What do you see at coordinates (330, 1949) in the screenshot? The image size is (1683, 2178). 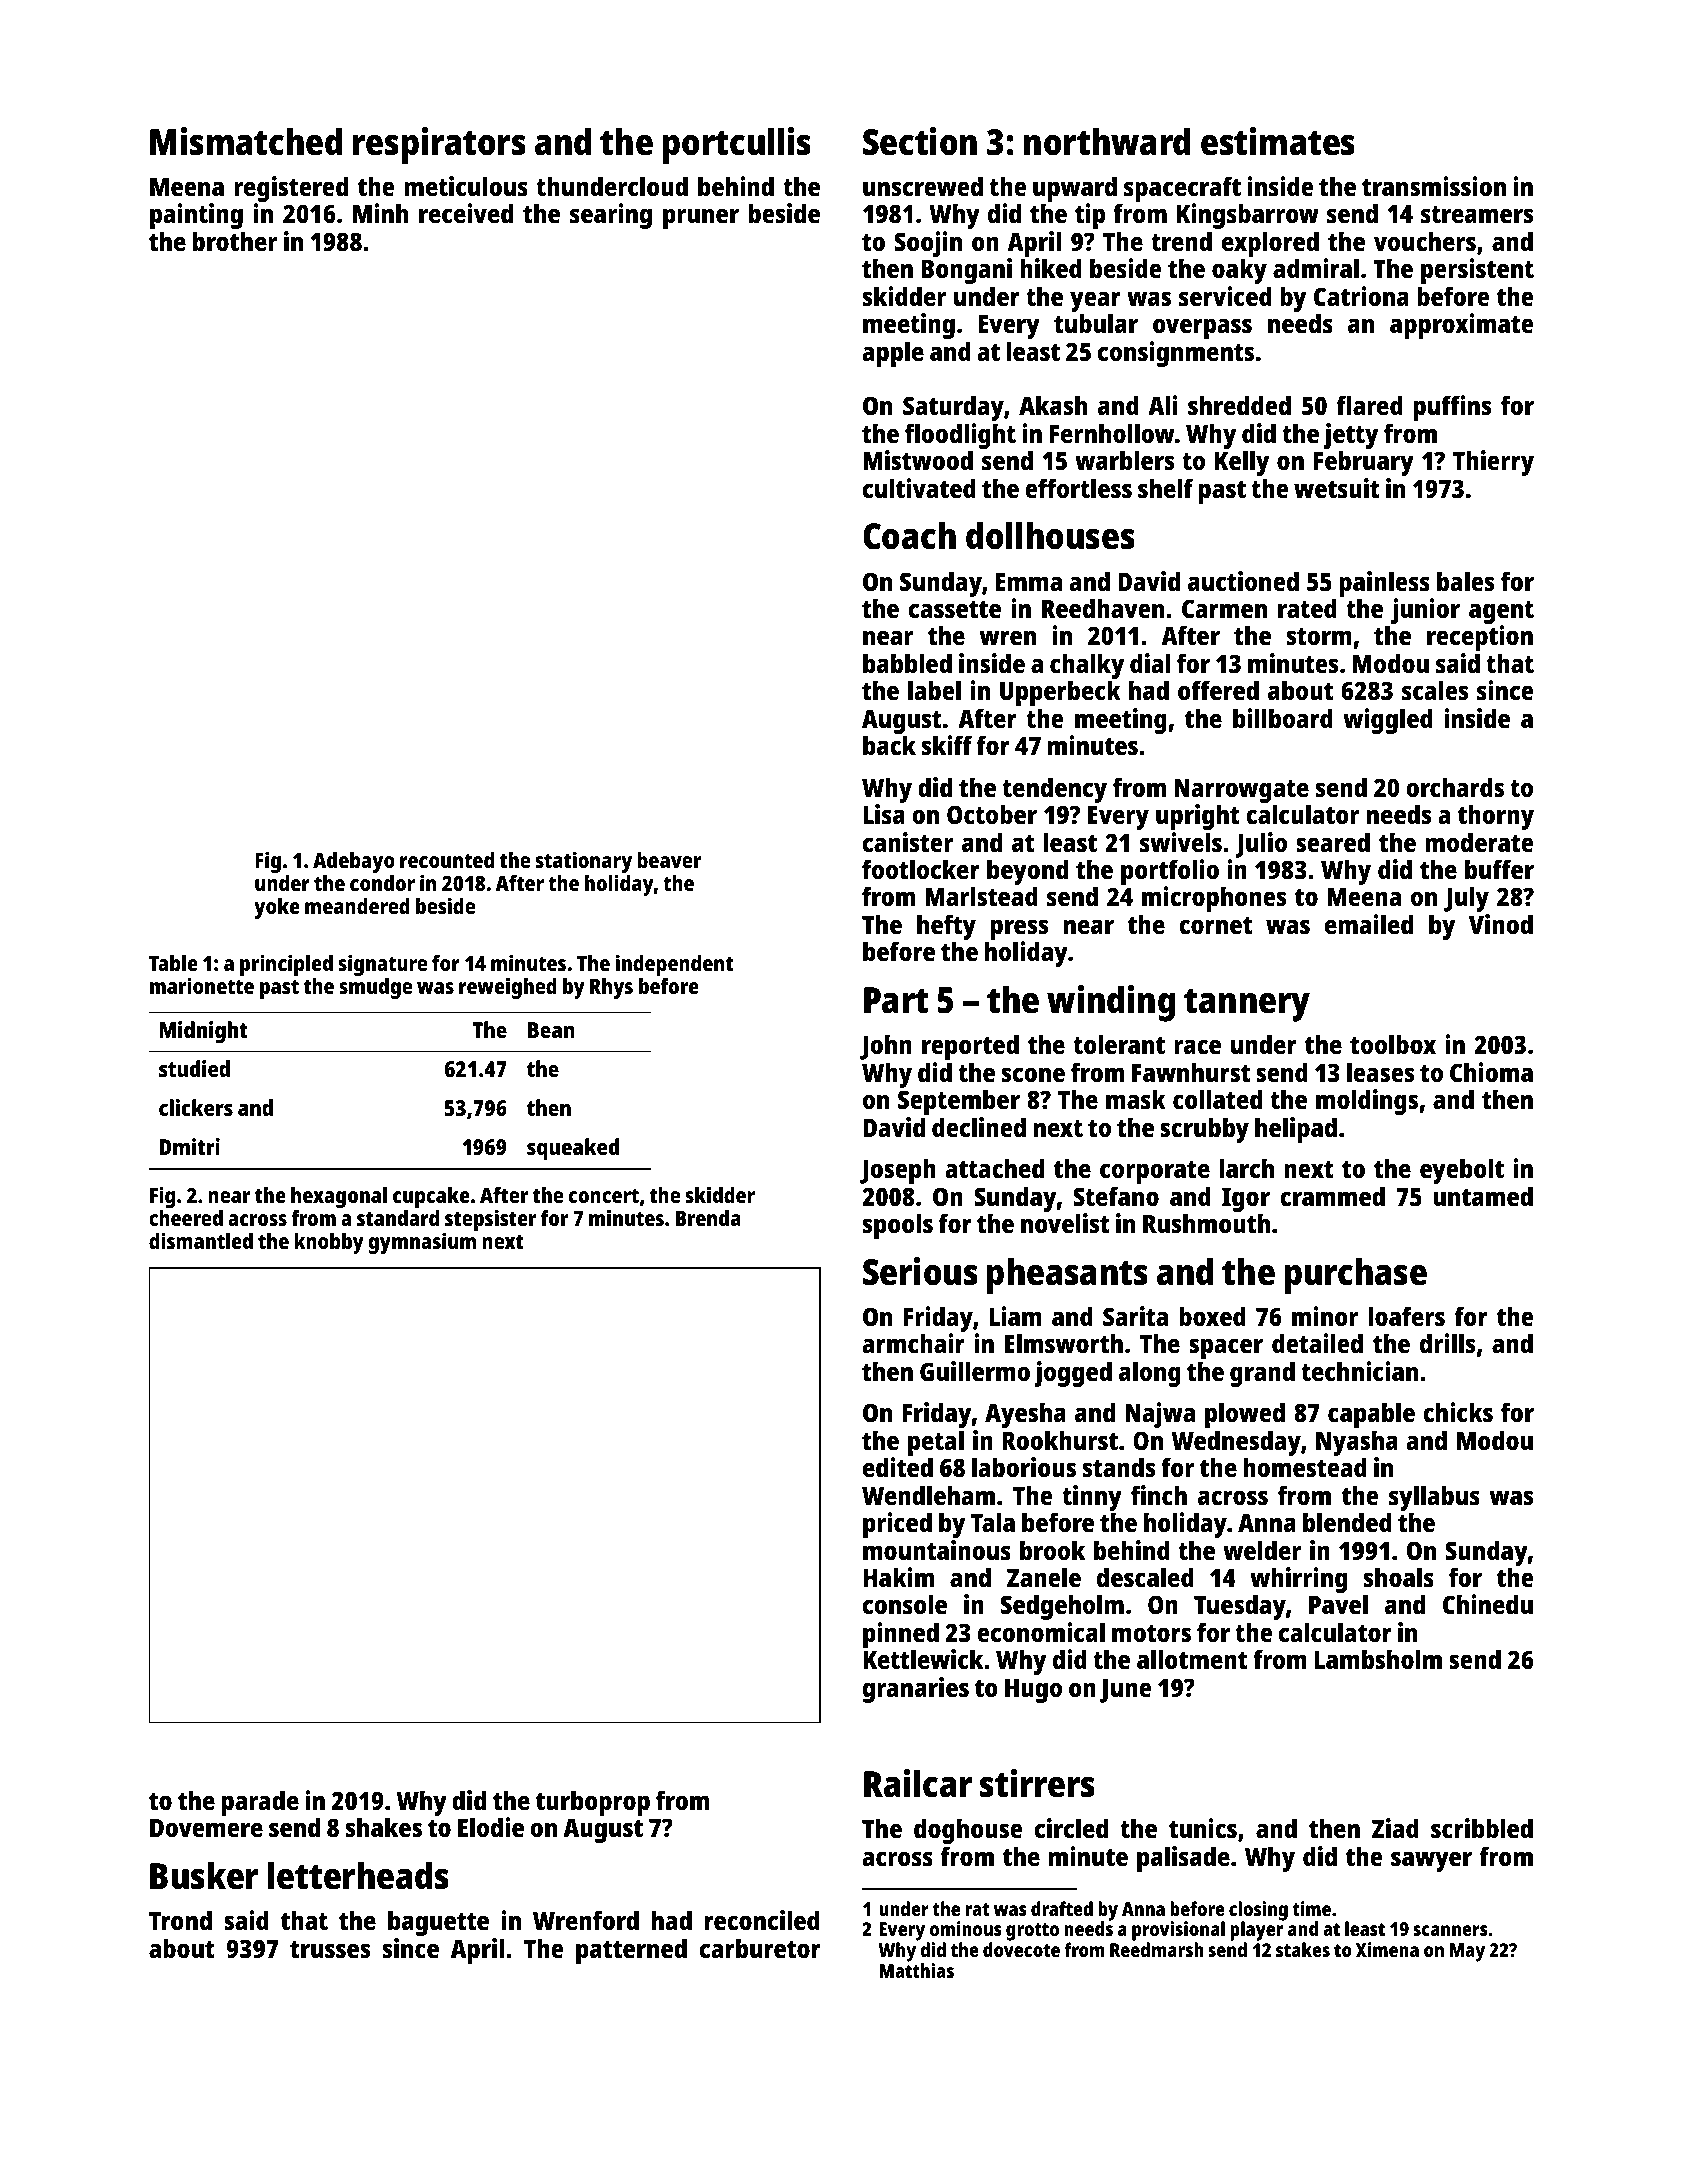 I see `trusses` at bounding box center [330, 1949].
